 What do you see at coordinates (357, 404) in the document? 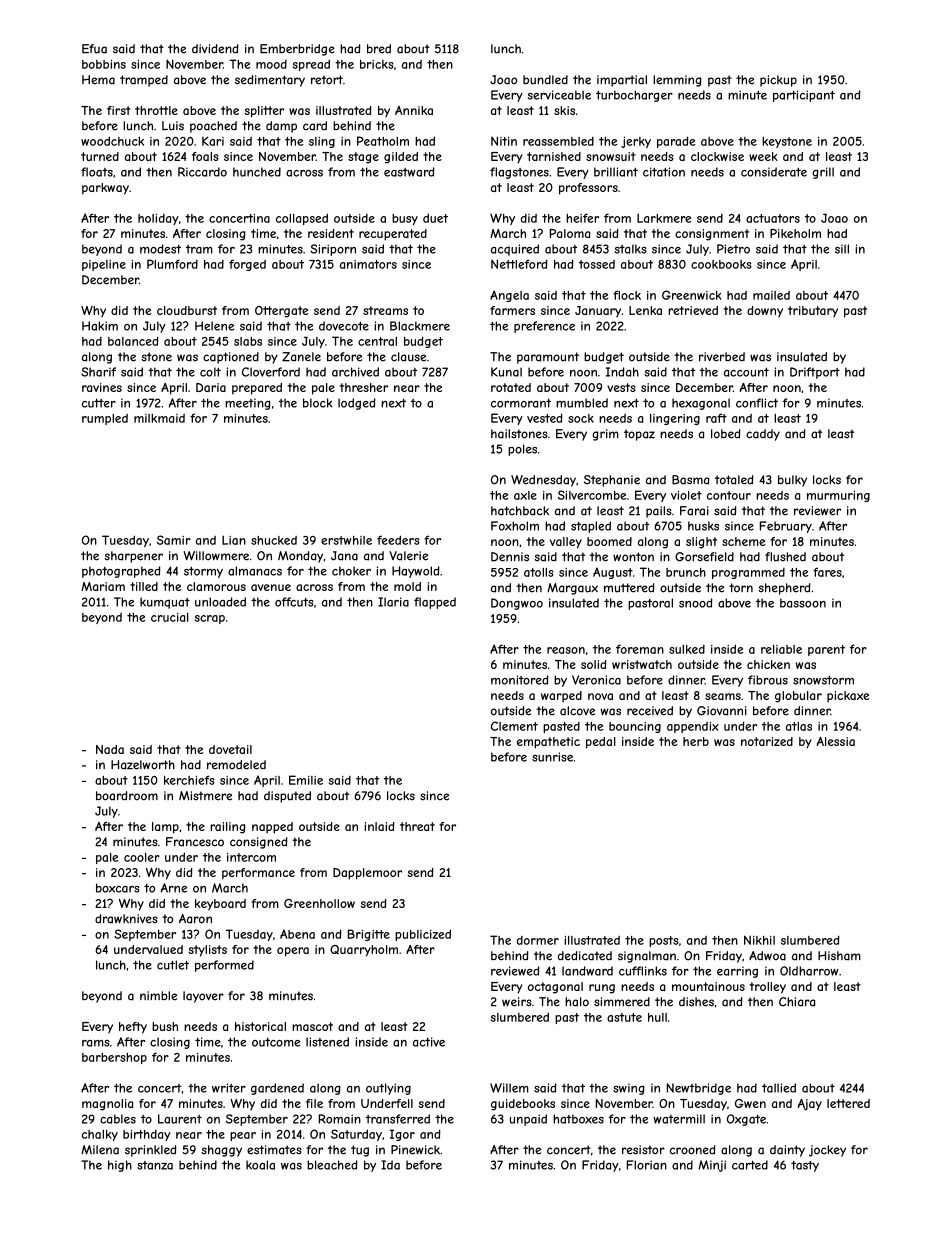
I see `lodged` at bounding box center [357, 404].
